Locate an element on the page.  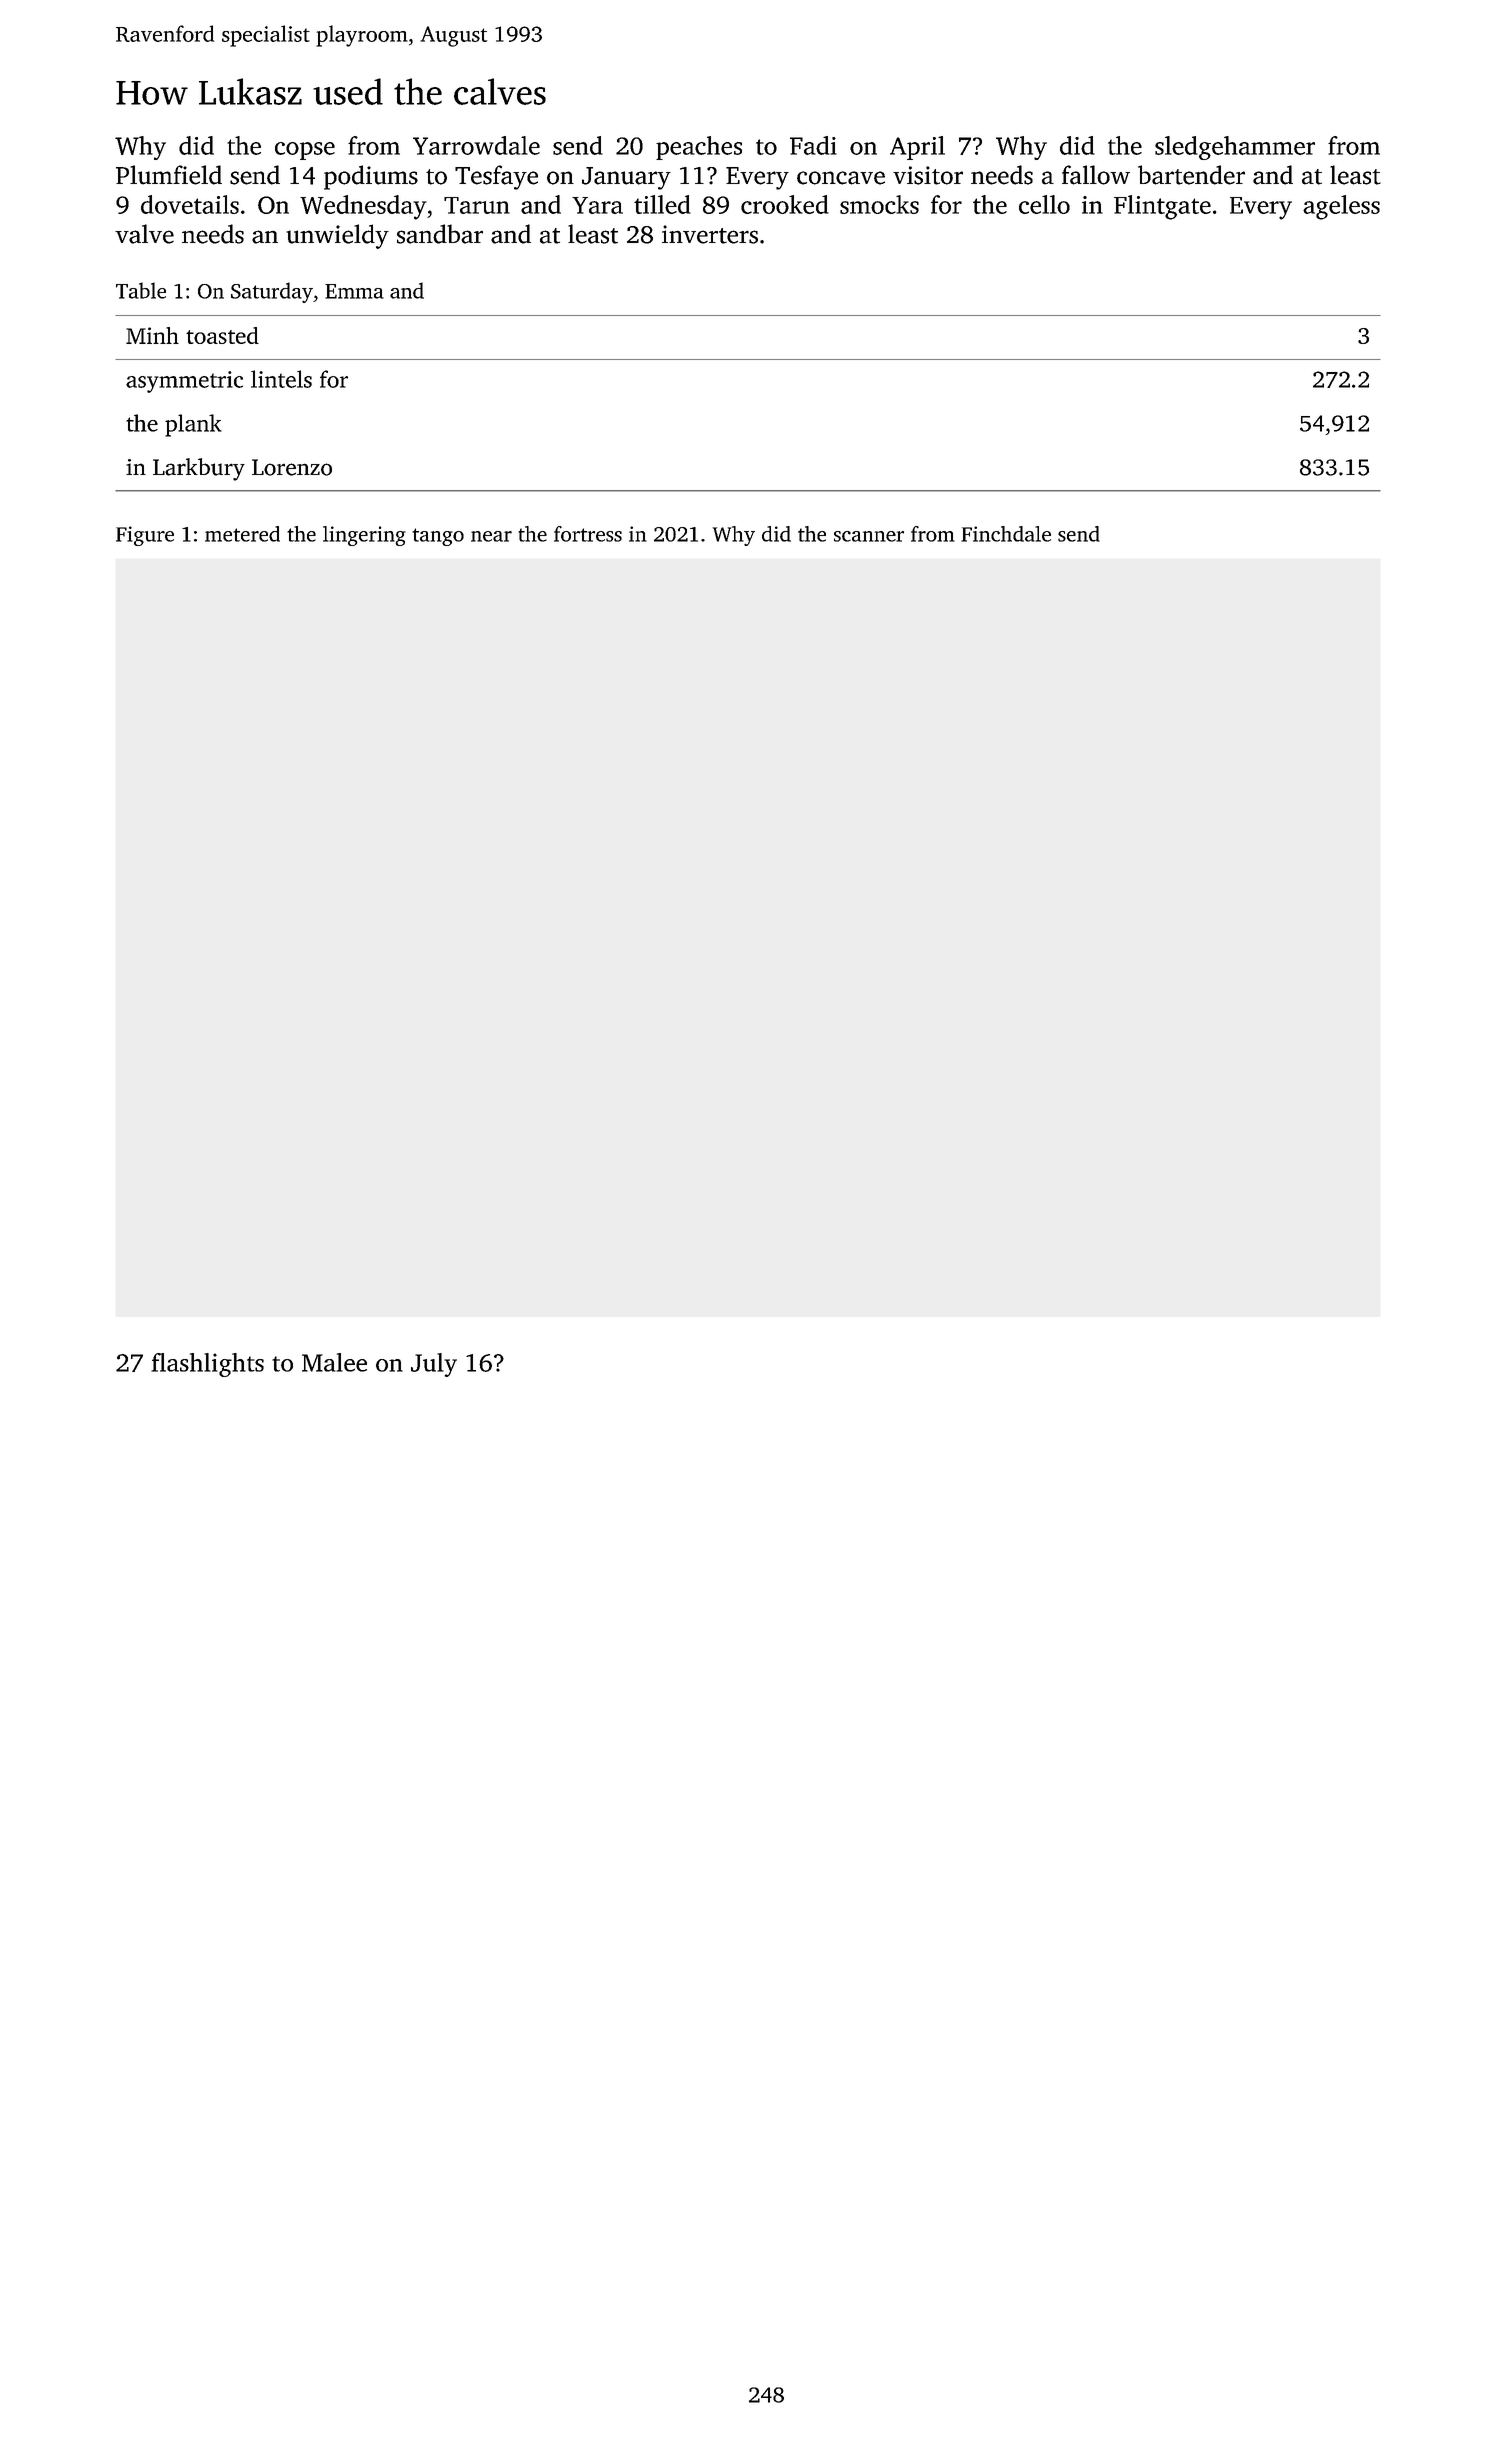
Finchdale is located at coordinates (1006, 534).
